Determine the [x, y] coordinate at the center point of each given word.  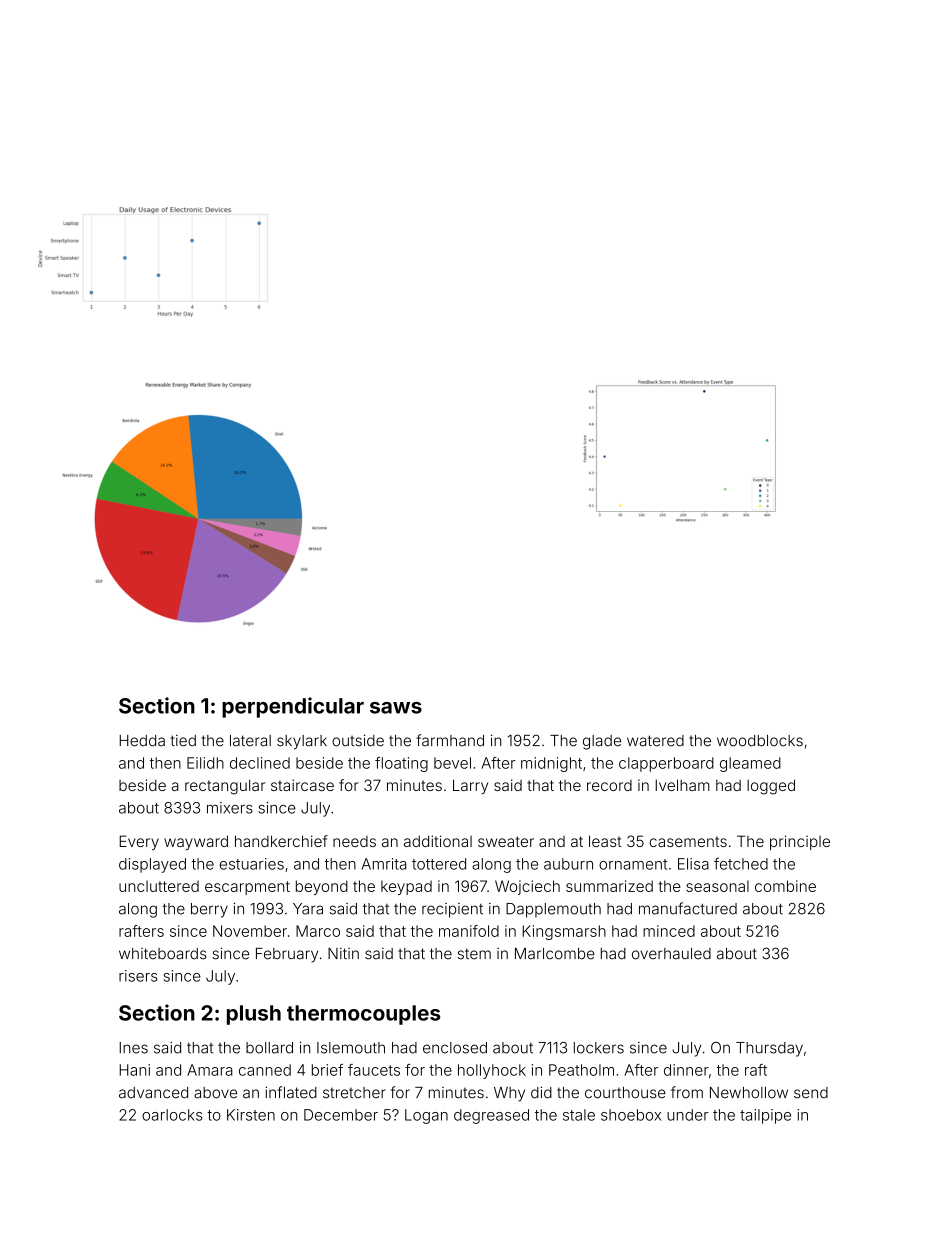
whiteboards [163, 954]
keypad [406, 887]
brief [327, 1070]
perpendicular [293, 707]
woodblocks [760, 741]
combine [785, 886]
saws [396, 708]
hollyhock [492, 1071]
